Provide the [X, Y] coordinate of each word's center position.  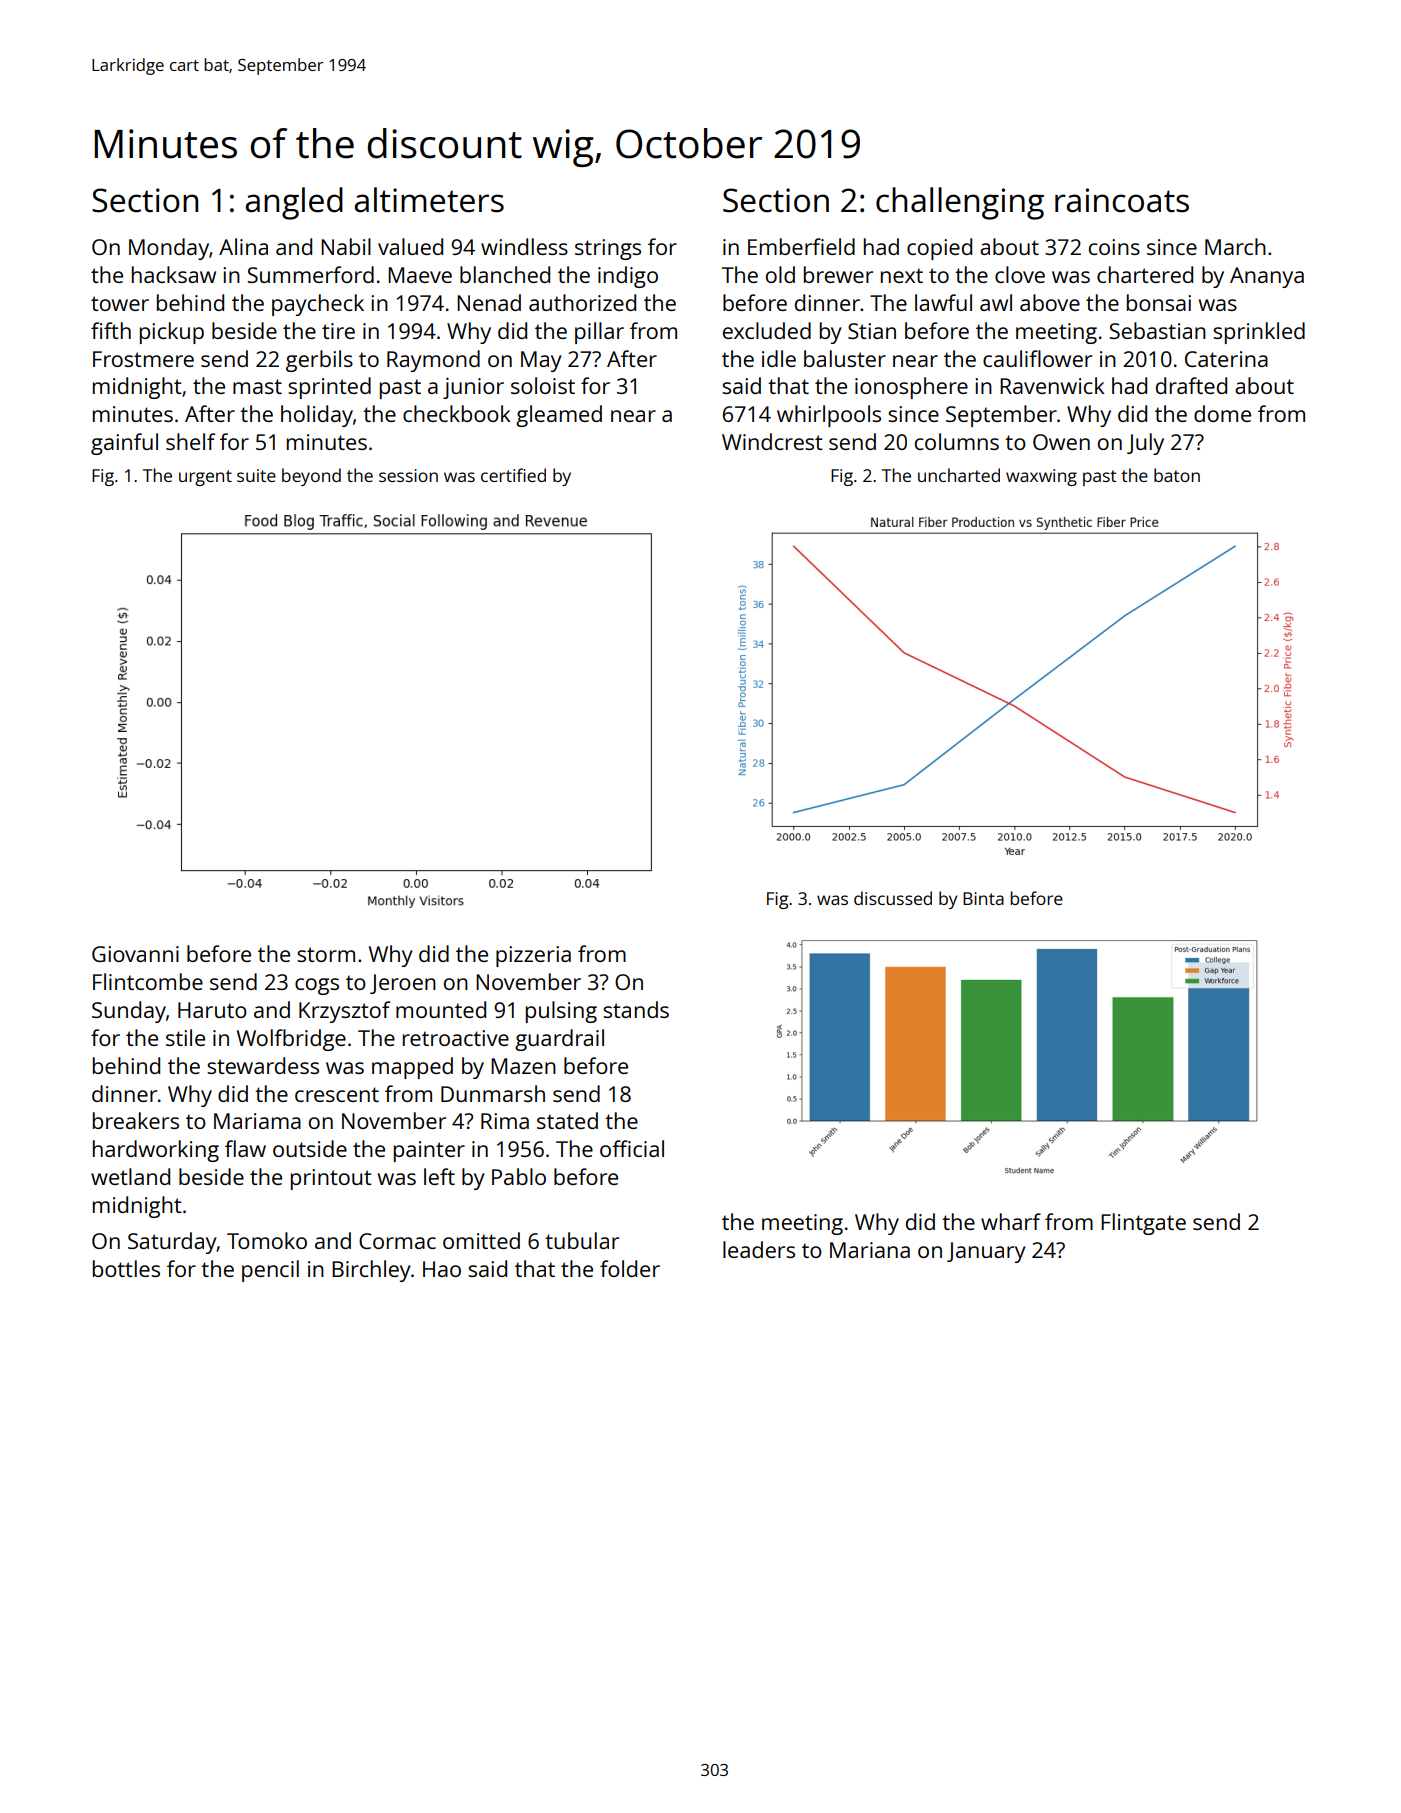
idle [779, 358]
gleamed [559, 416]
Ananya [1267, 277]
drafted [1191, 385]
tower [120, 303]
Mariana [870, 1250]
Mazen [523, 1066]
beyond [311, 477]
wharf [1011, 1221]
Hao [442, 1269]
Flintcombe [148, 981]
